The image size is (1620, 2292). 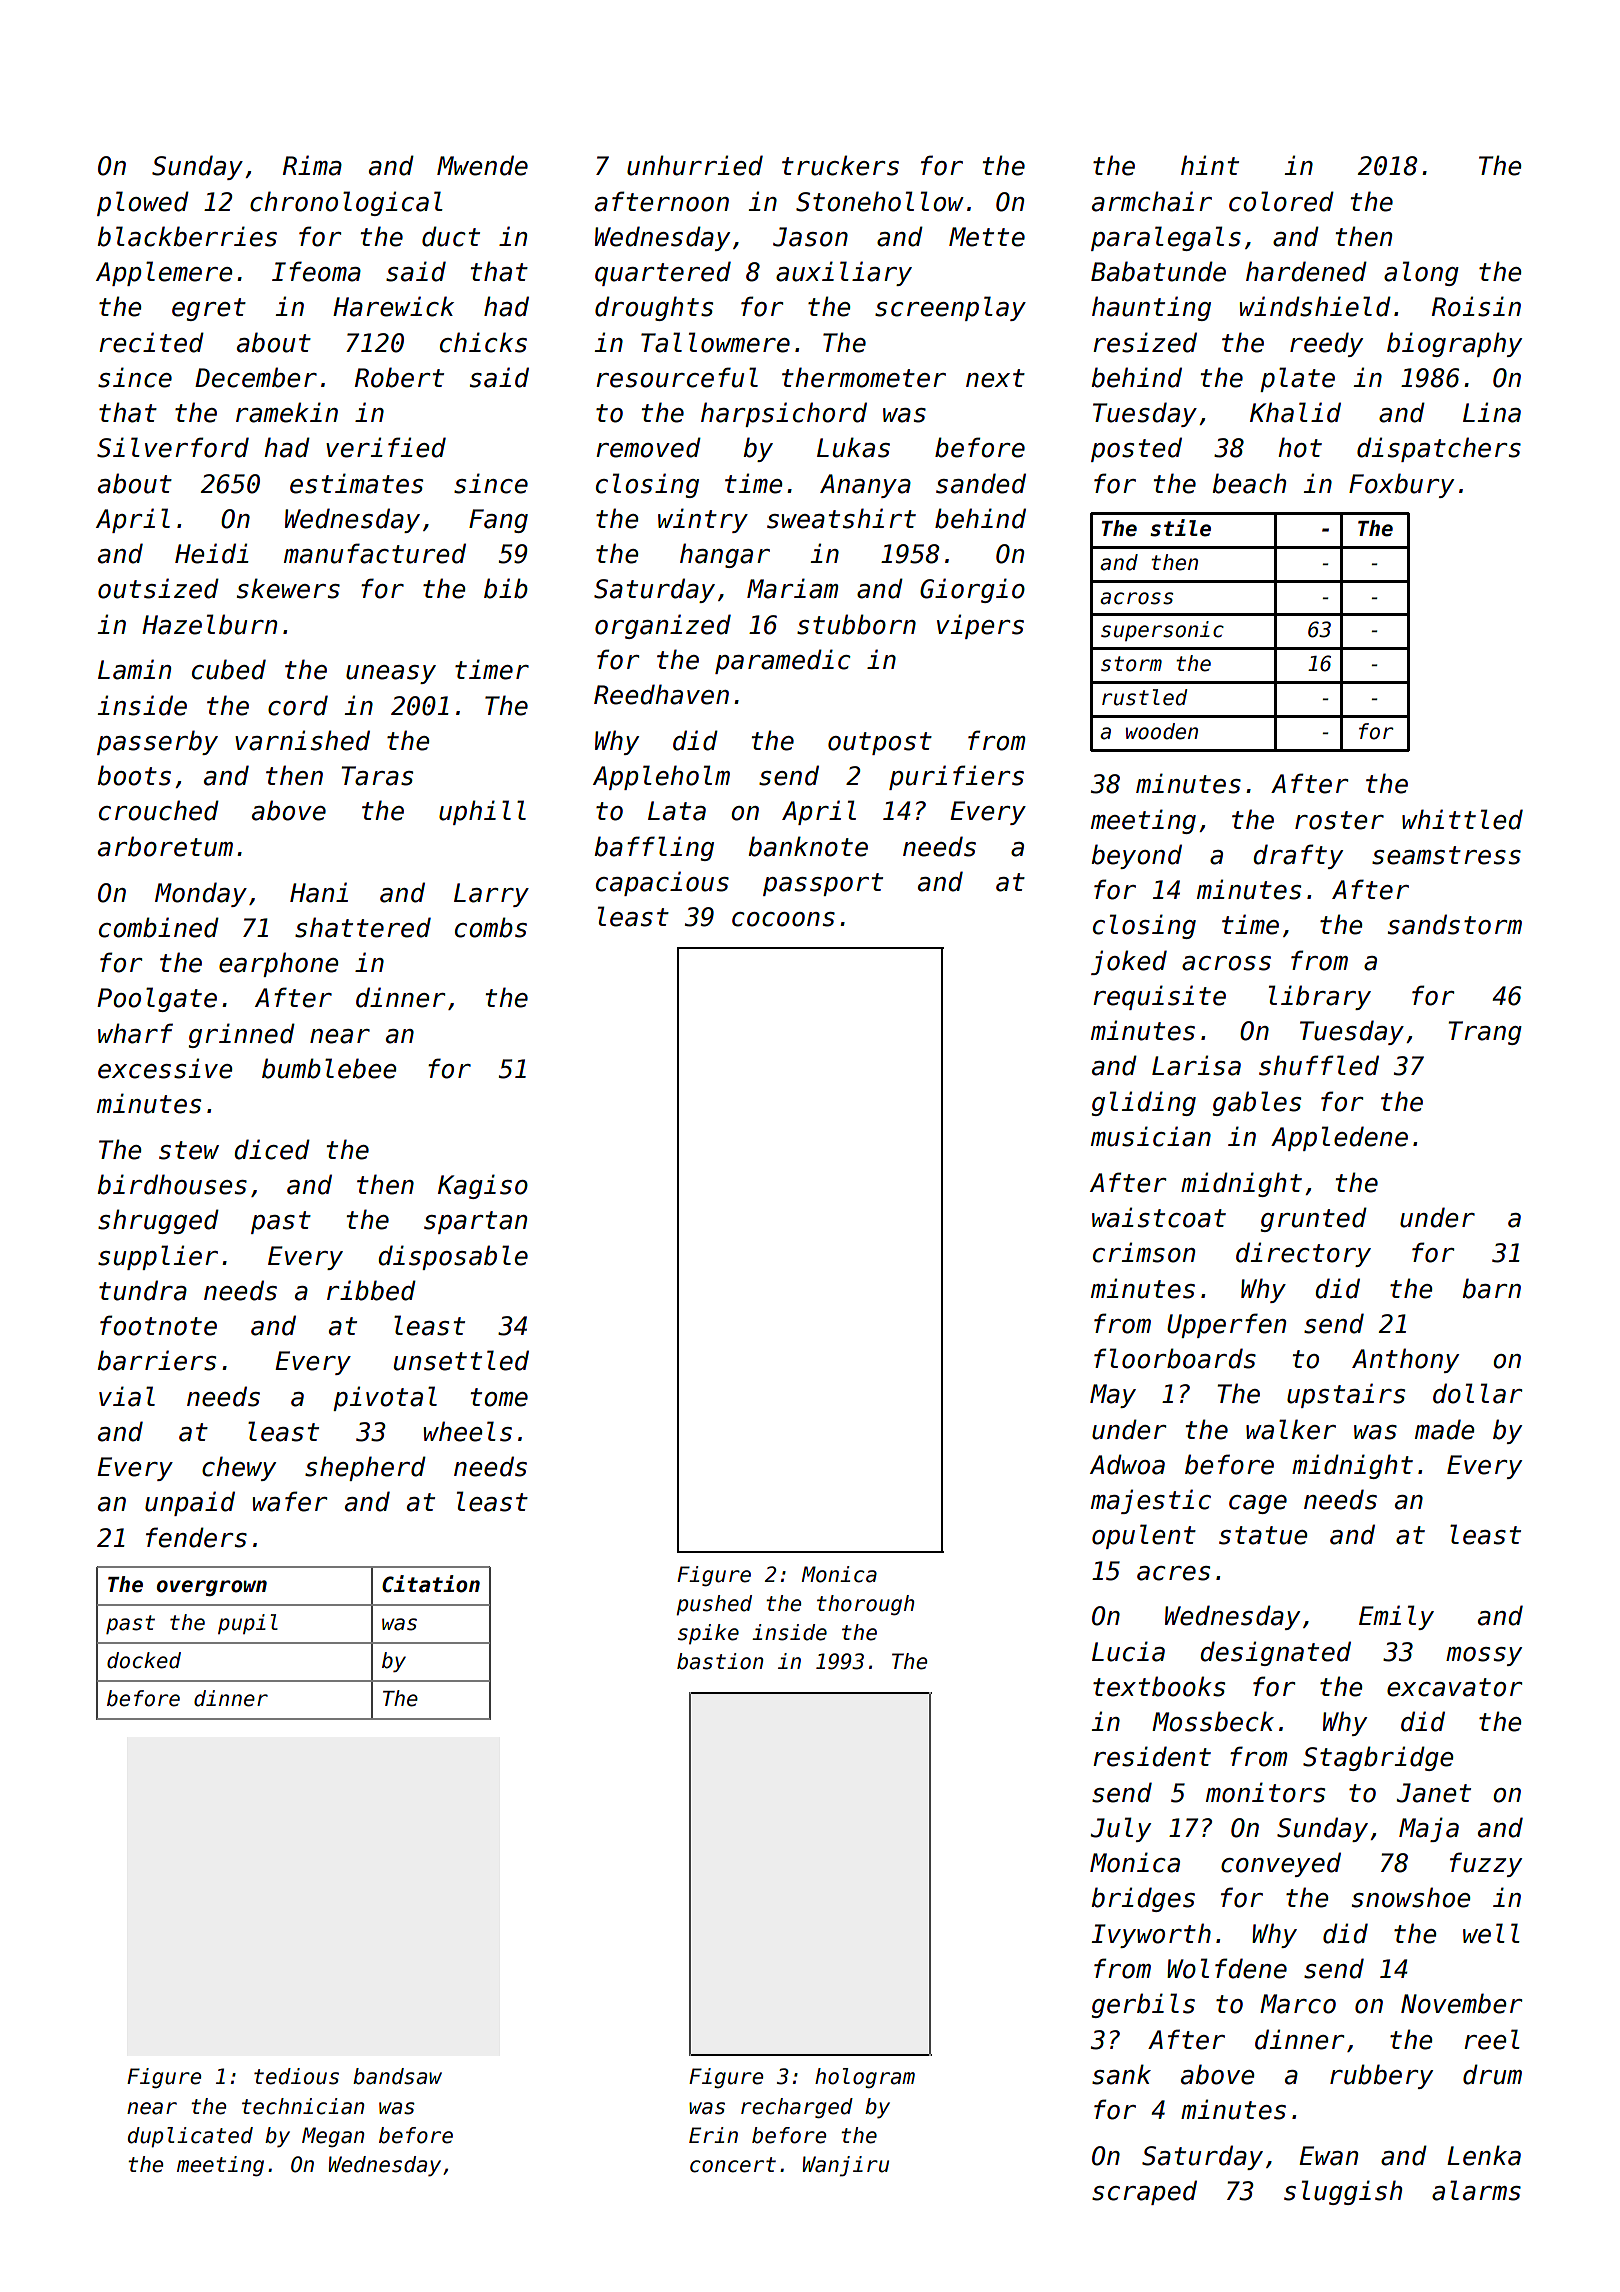 I want to click on Wanjiru, so click(x=846, y=2166).
